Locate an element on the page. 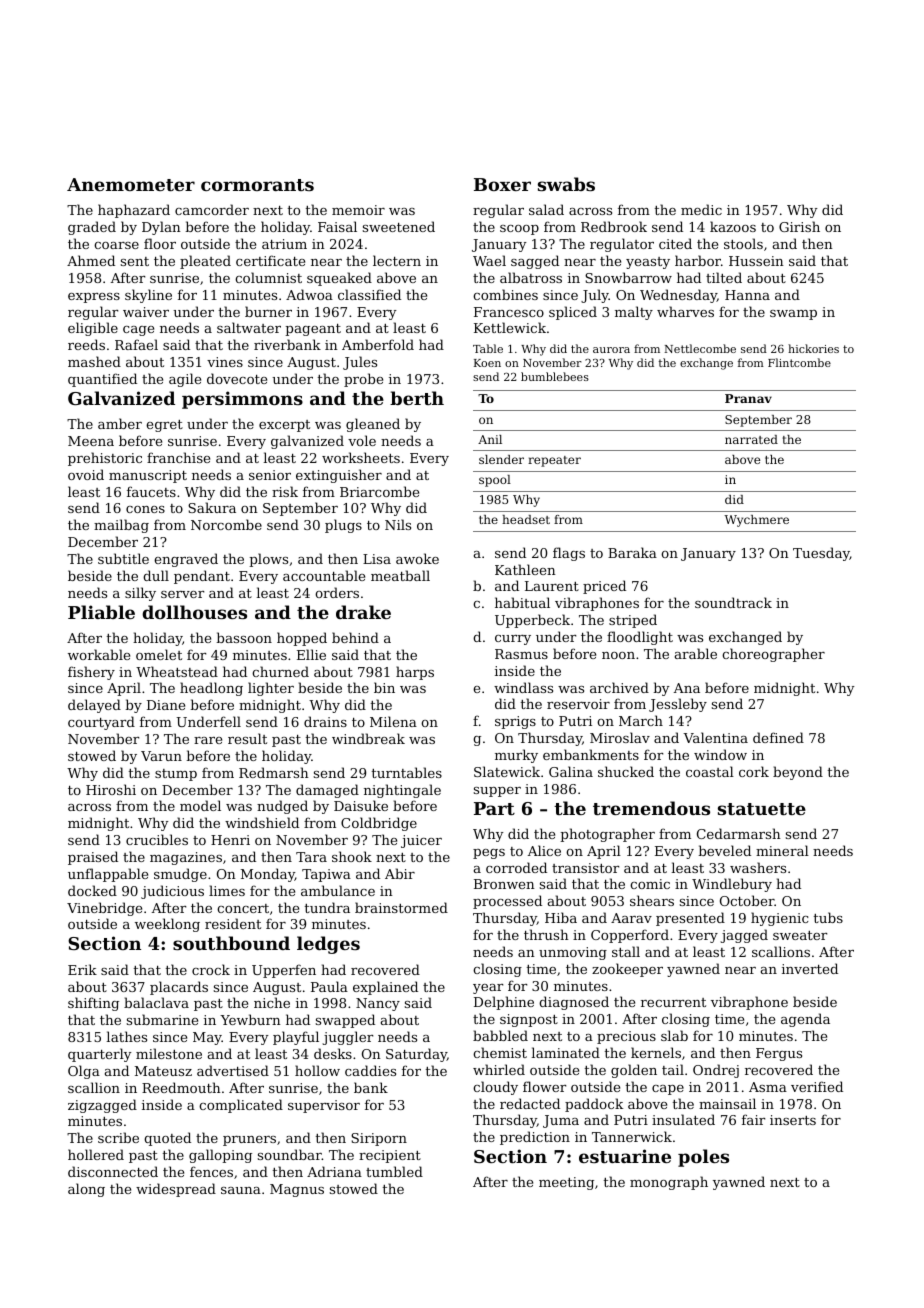 Image resolution: width=924 pixels, height=1308 pixels. express is located at coordinates (94, 298).
